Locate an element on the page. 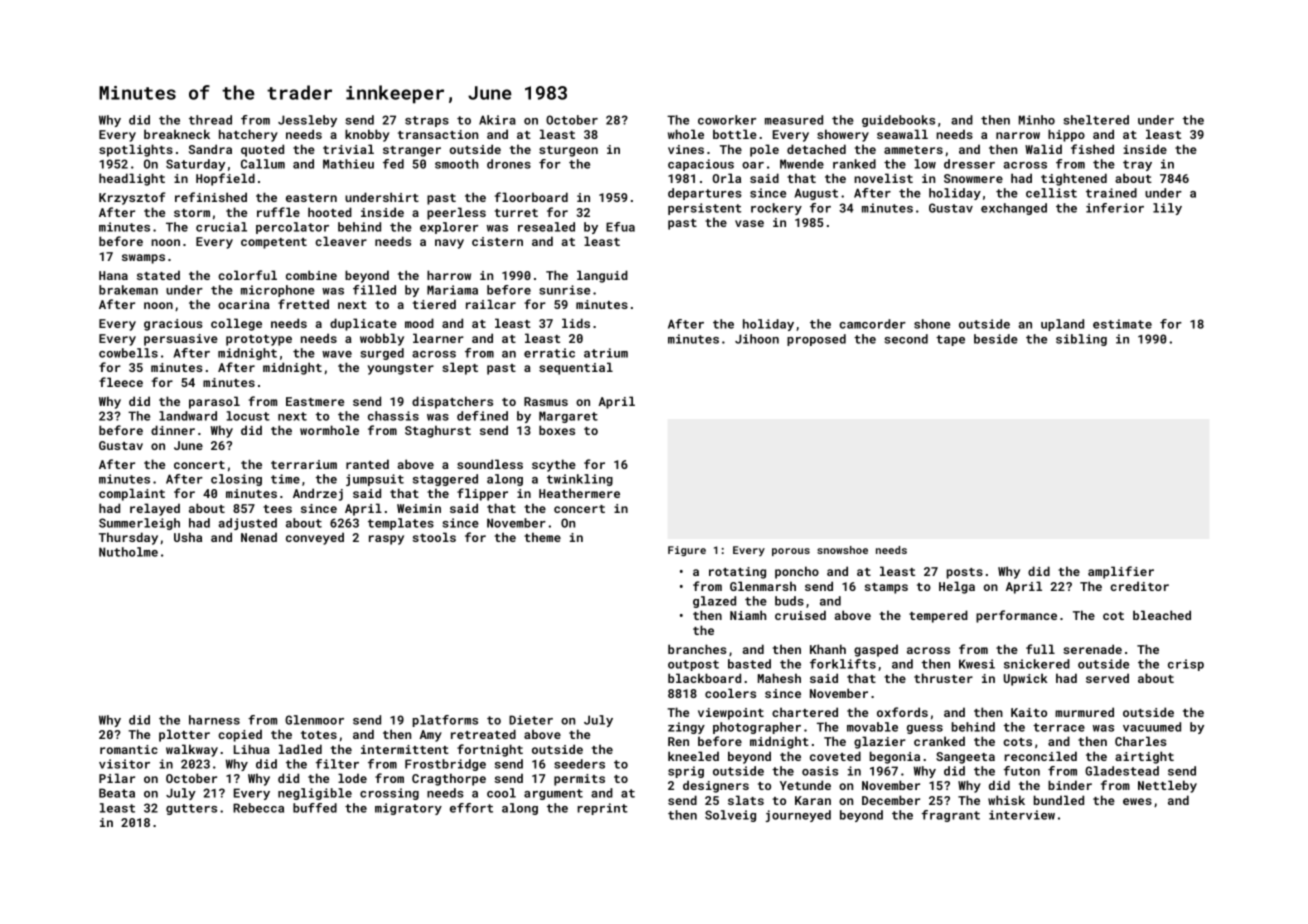 This page has width=1308, height=924. lily is located at coordinates (1167, 209).
